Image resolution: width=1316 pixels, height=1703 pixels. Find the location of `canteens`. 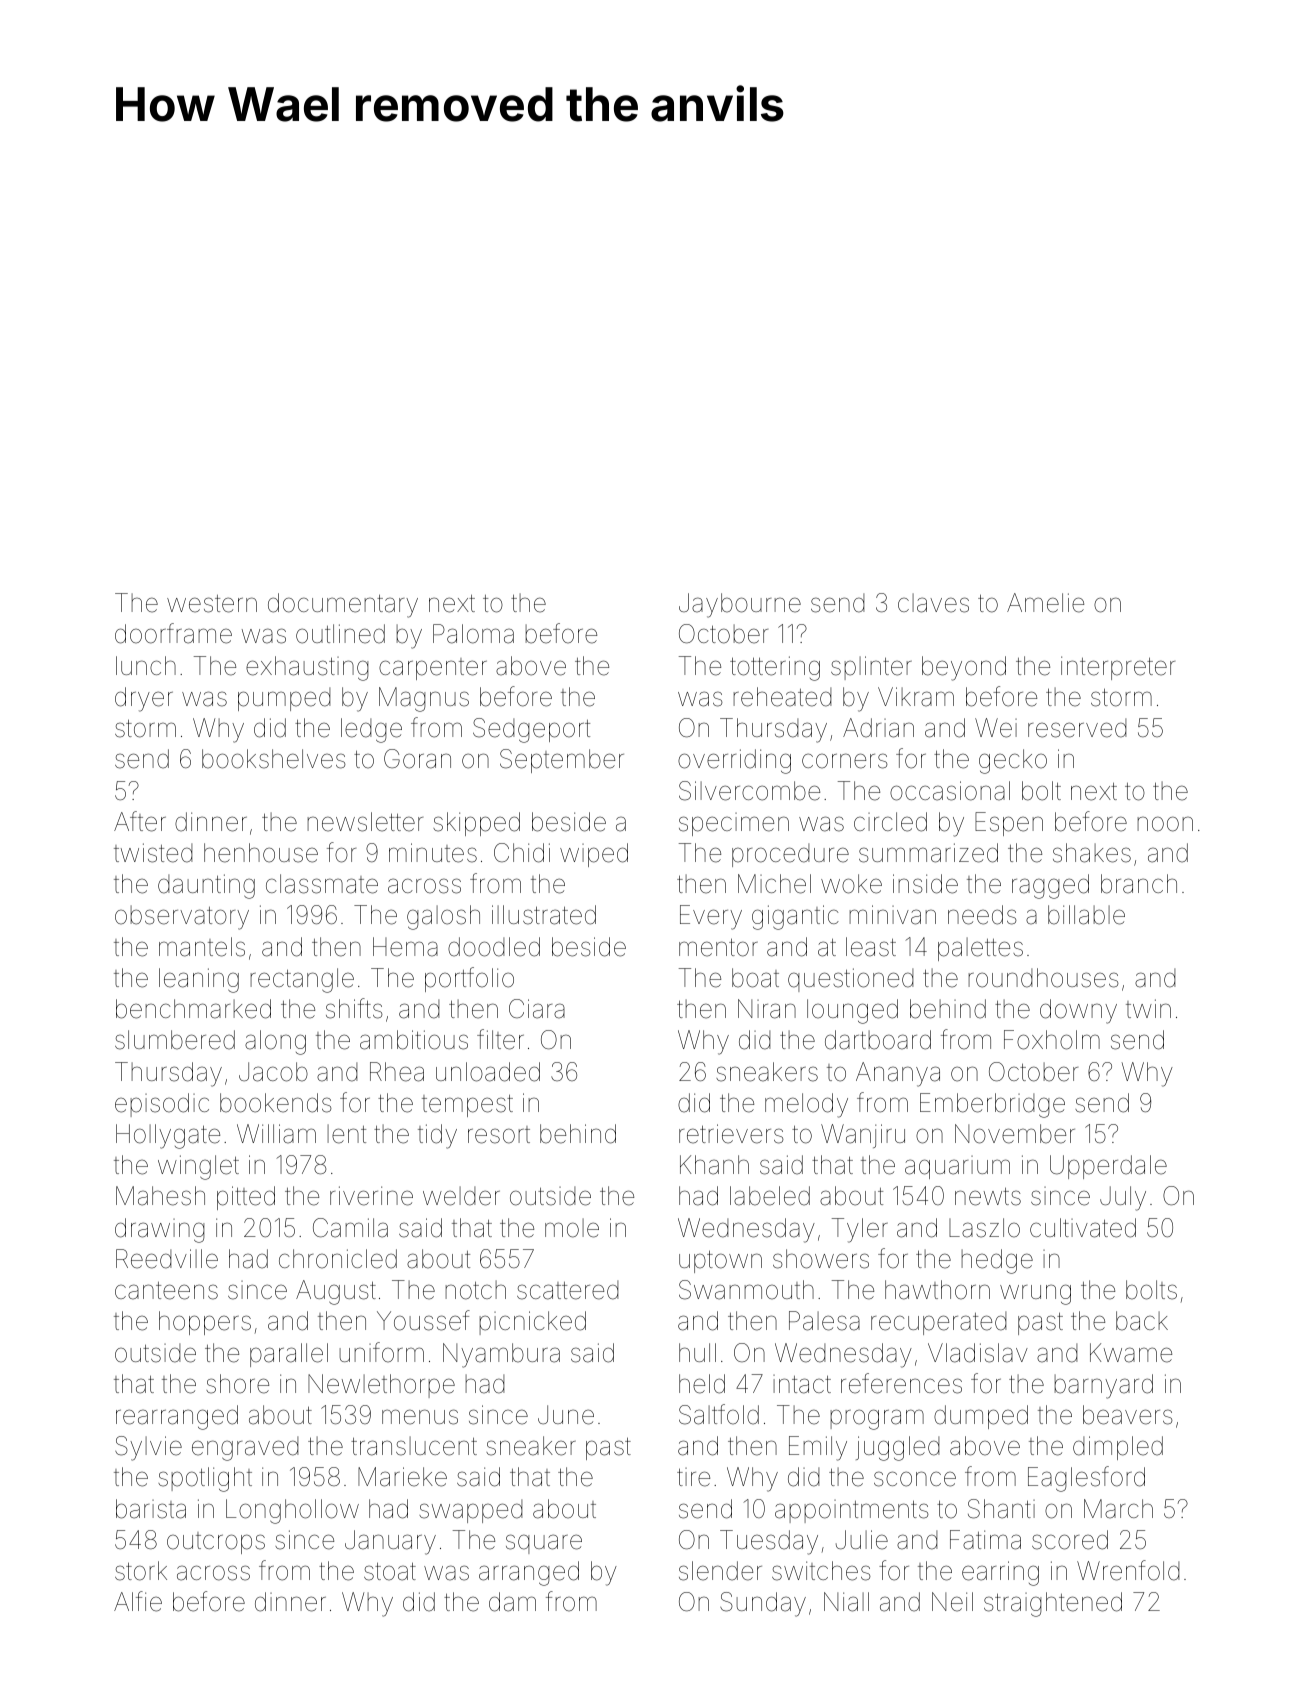

canteens is located at coordinates (166, 1291).
